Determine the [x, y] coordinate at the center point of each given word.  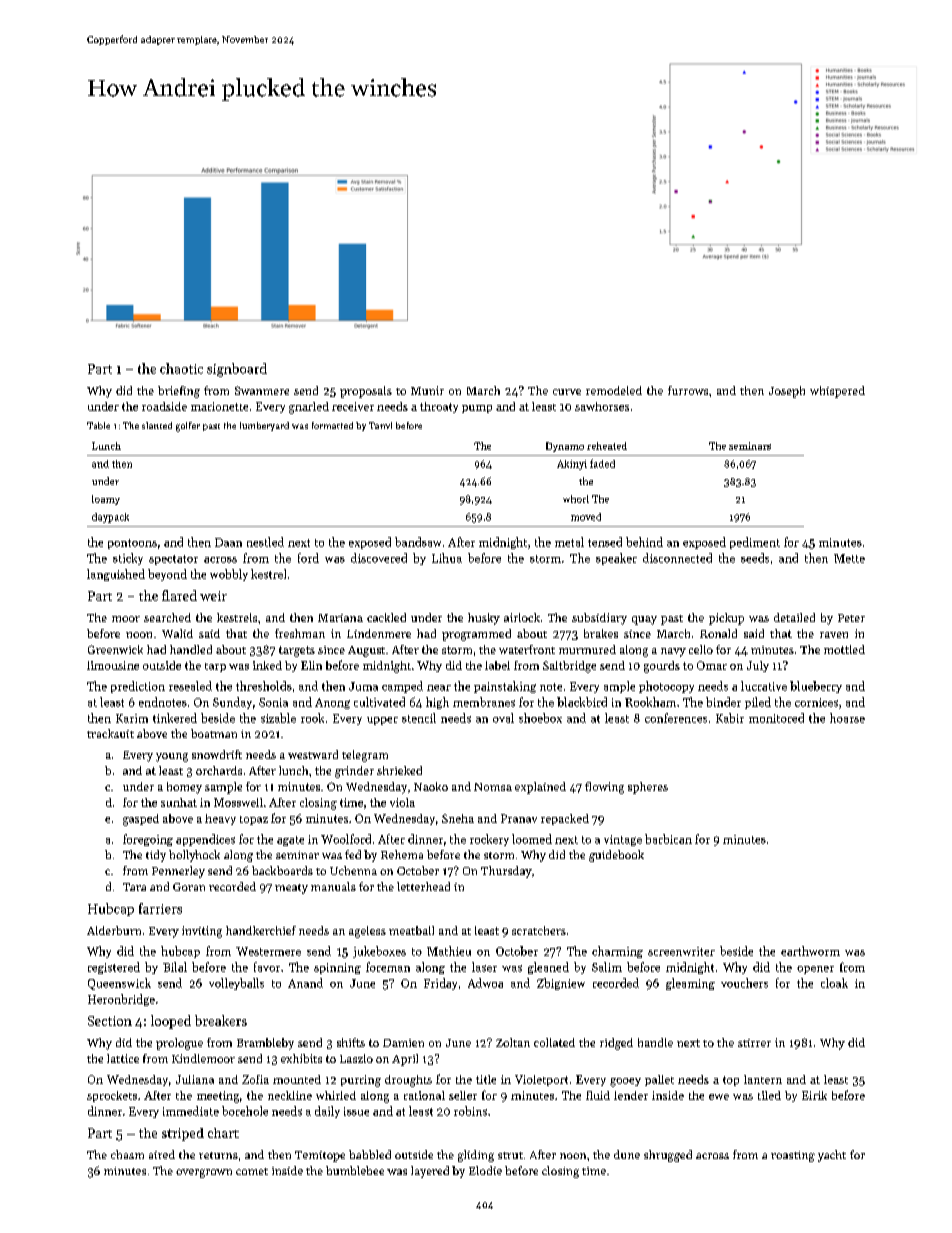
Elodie [485, 1170]
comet [252, 1171]
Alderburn [114, 930]
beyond [167, 575]
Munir [427, 390]
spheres [648, 788]
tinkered [175, 718]
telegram [365, 756]
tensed [605, 542]
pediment [755, 543]
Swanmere [262, 390]
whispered [837, 392]
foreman [388, 967]
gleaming [690, 984]
